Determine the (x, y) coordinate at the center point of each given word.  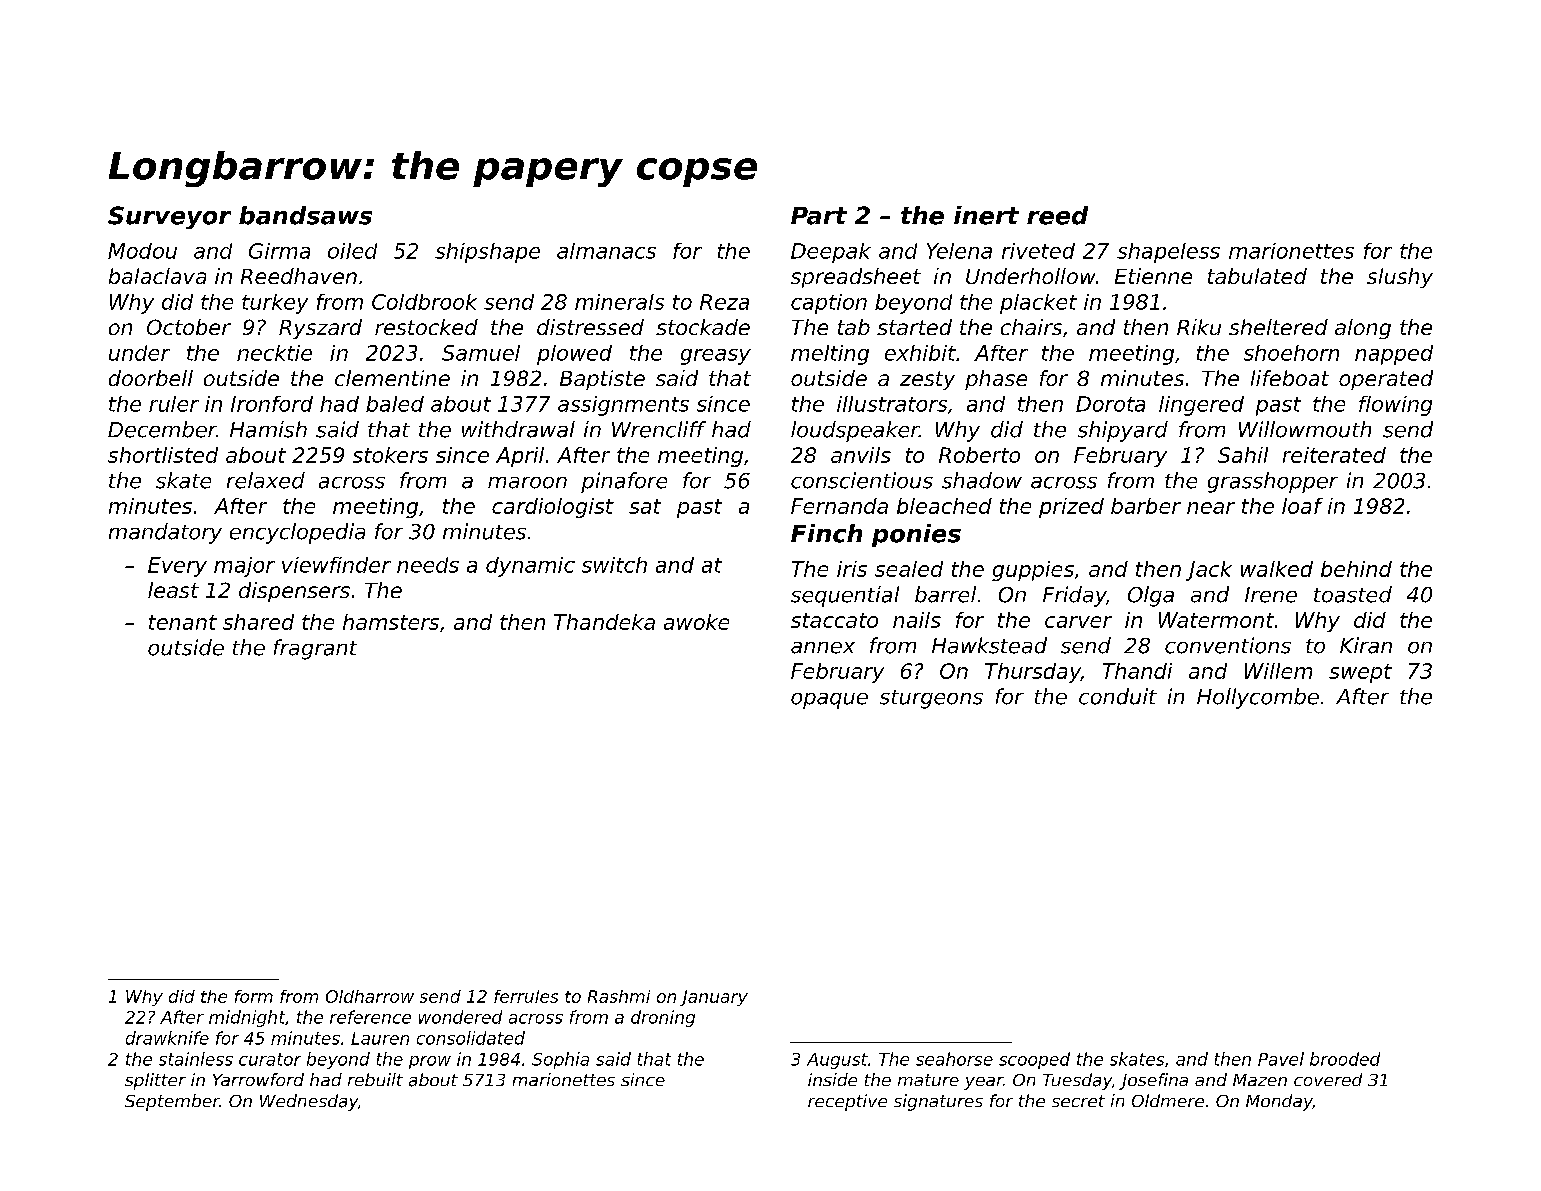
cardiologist (553, 508)
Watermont (1216, 620)
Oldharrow (370, 996)
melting (830, 355)
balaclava (157, 276)
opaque (829, 701)
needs (428, 565)
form (254, 996)
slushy (1400, 278)
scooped (1034, 1060)
